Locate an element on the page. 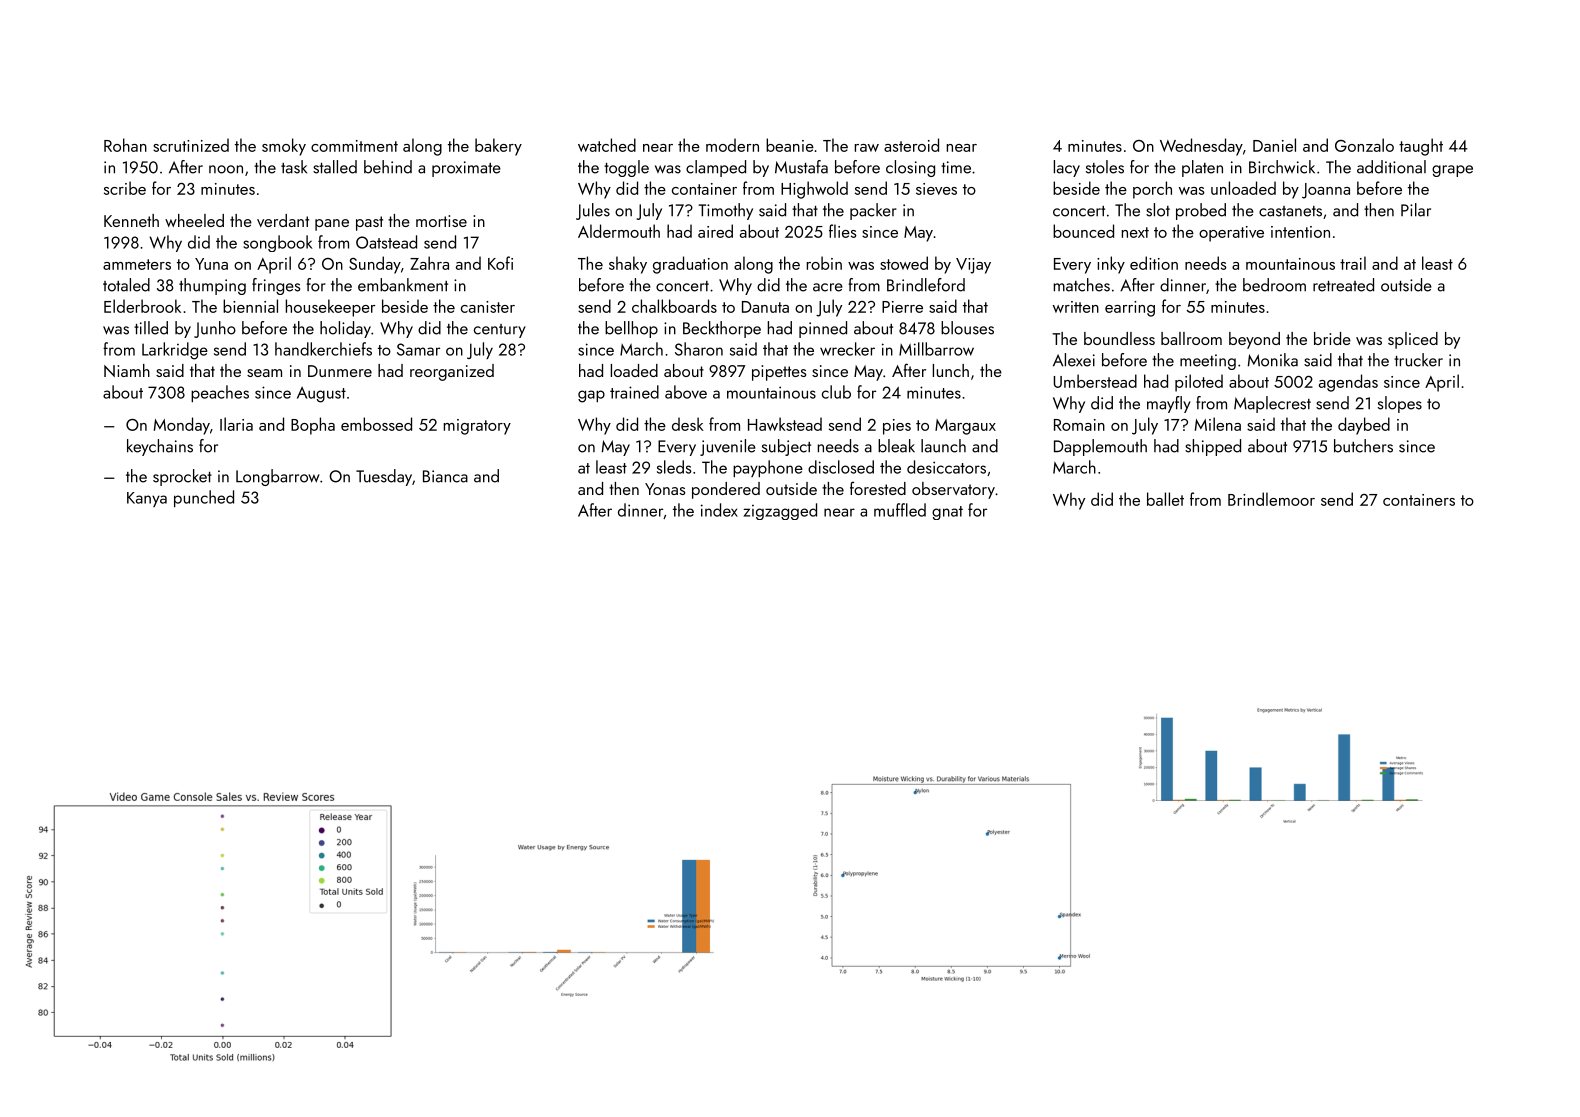 The width and height of the image is (1580, 1117). bride is located at coordinates (1332, 338).
